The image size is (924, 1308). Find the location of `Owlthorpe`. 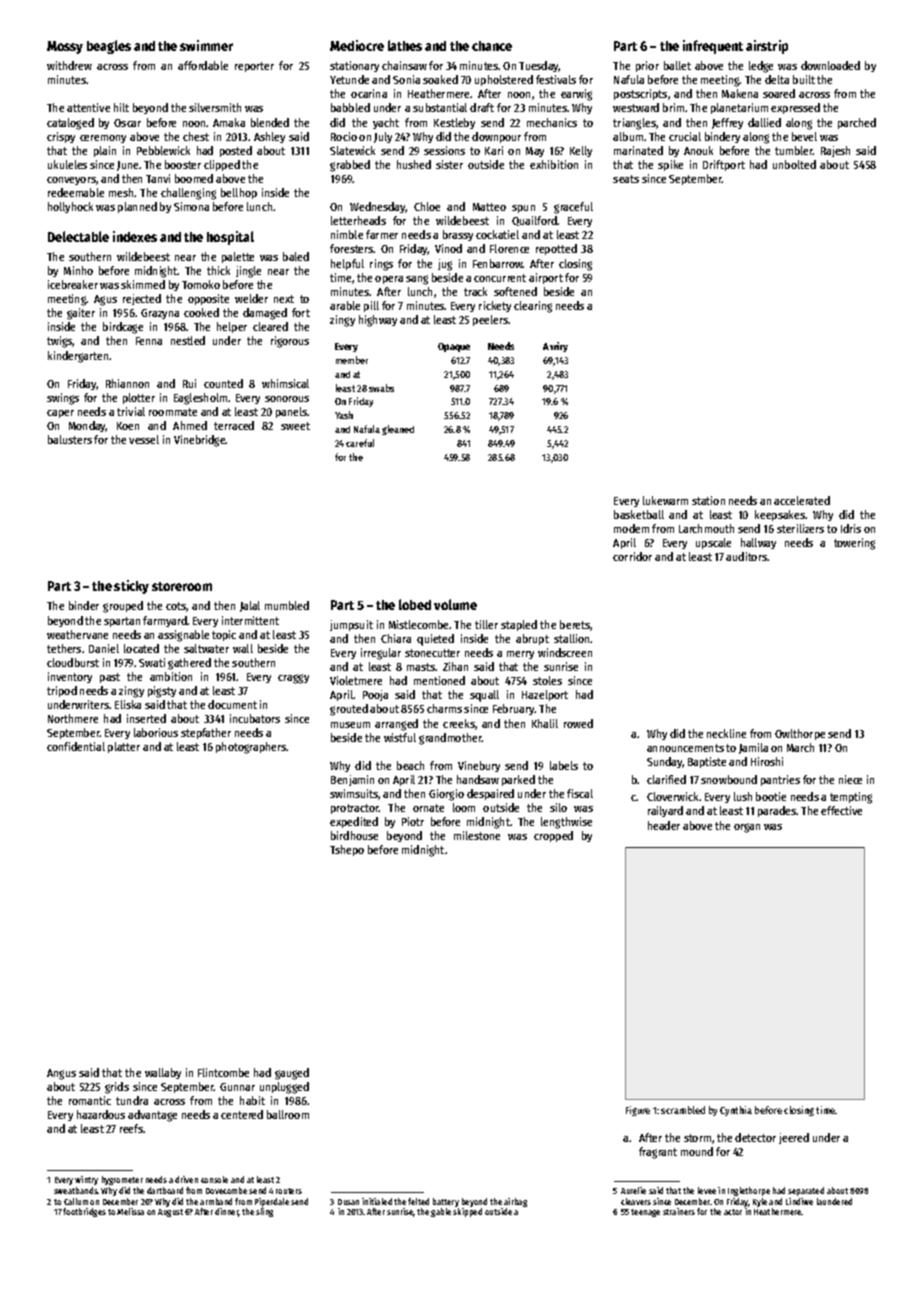

Owlthorpe is located at coordinates (800, 734).
